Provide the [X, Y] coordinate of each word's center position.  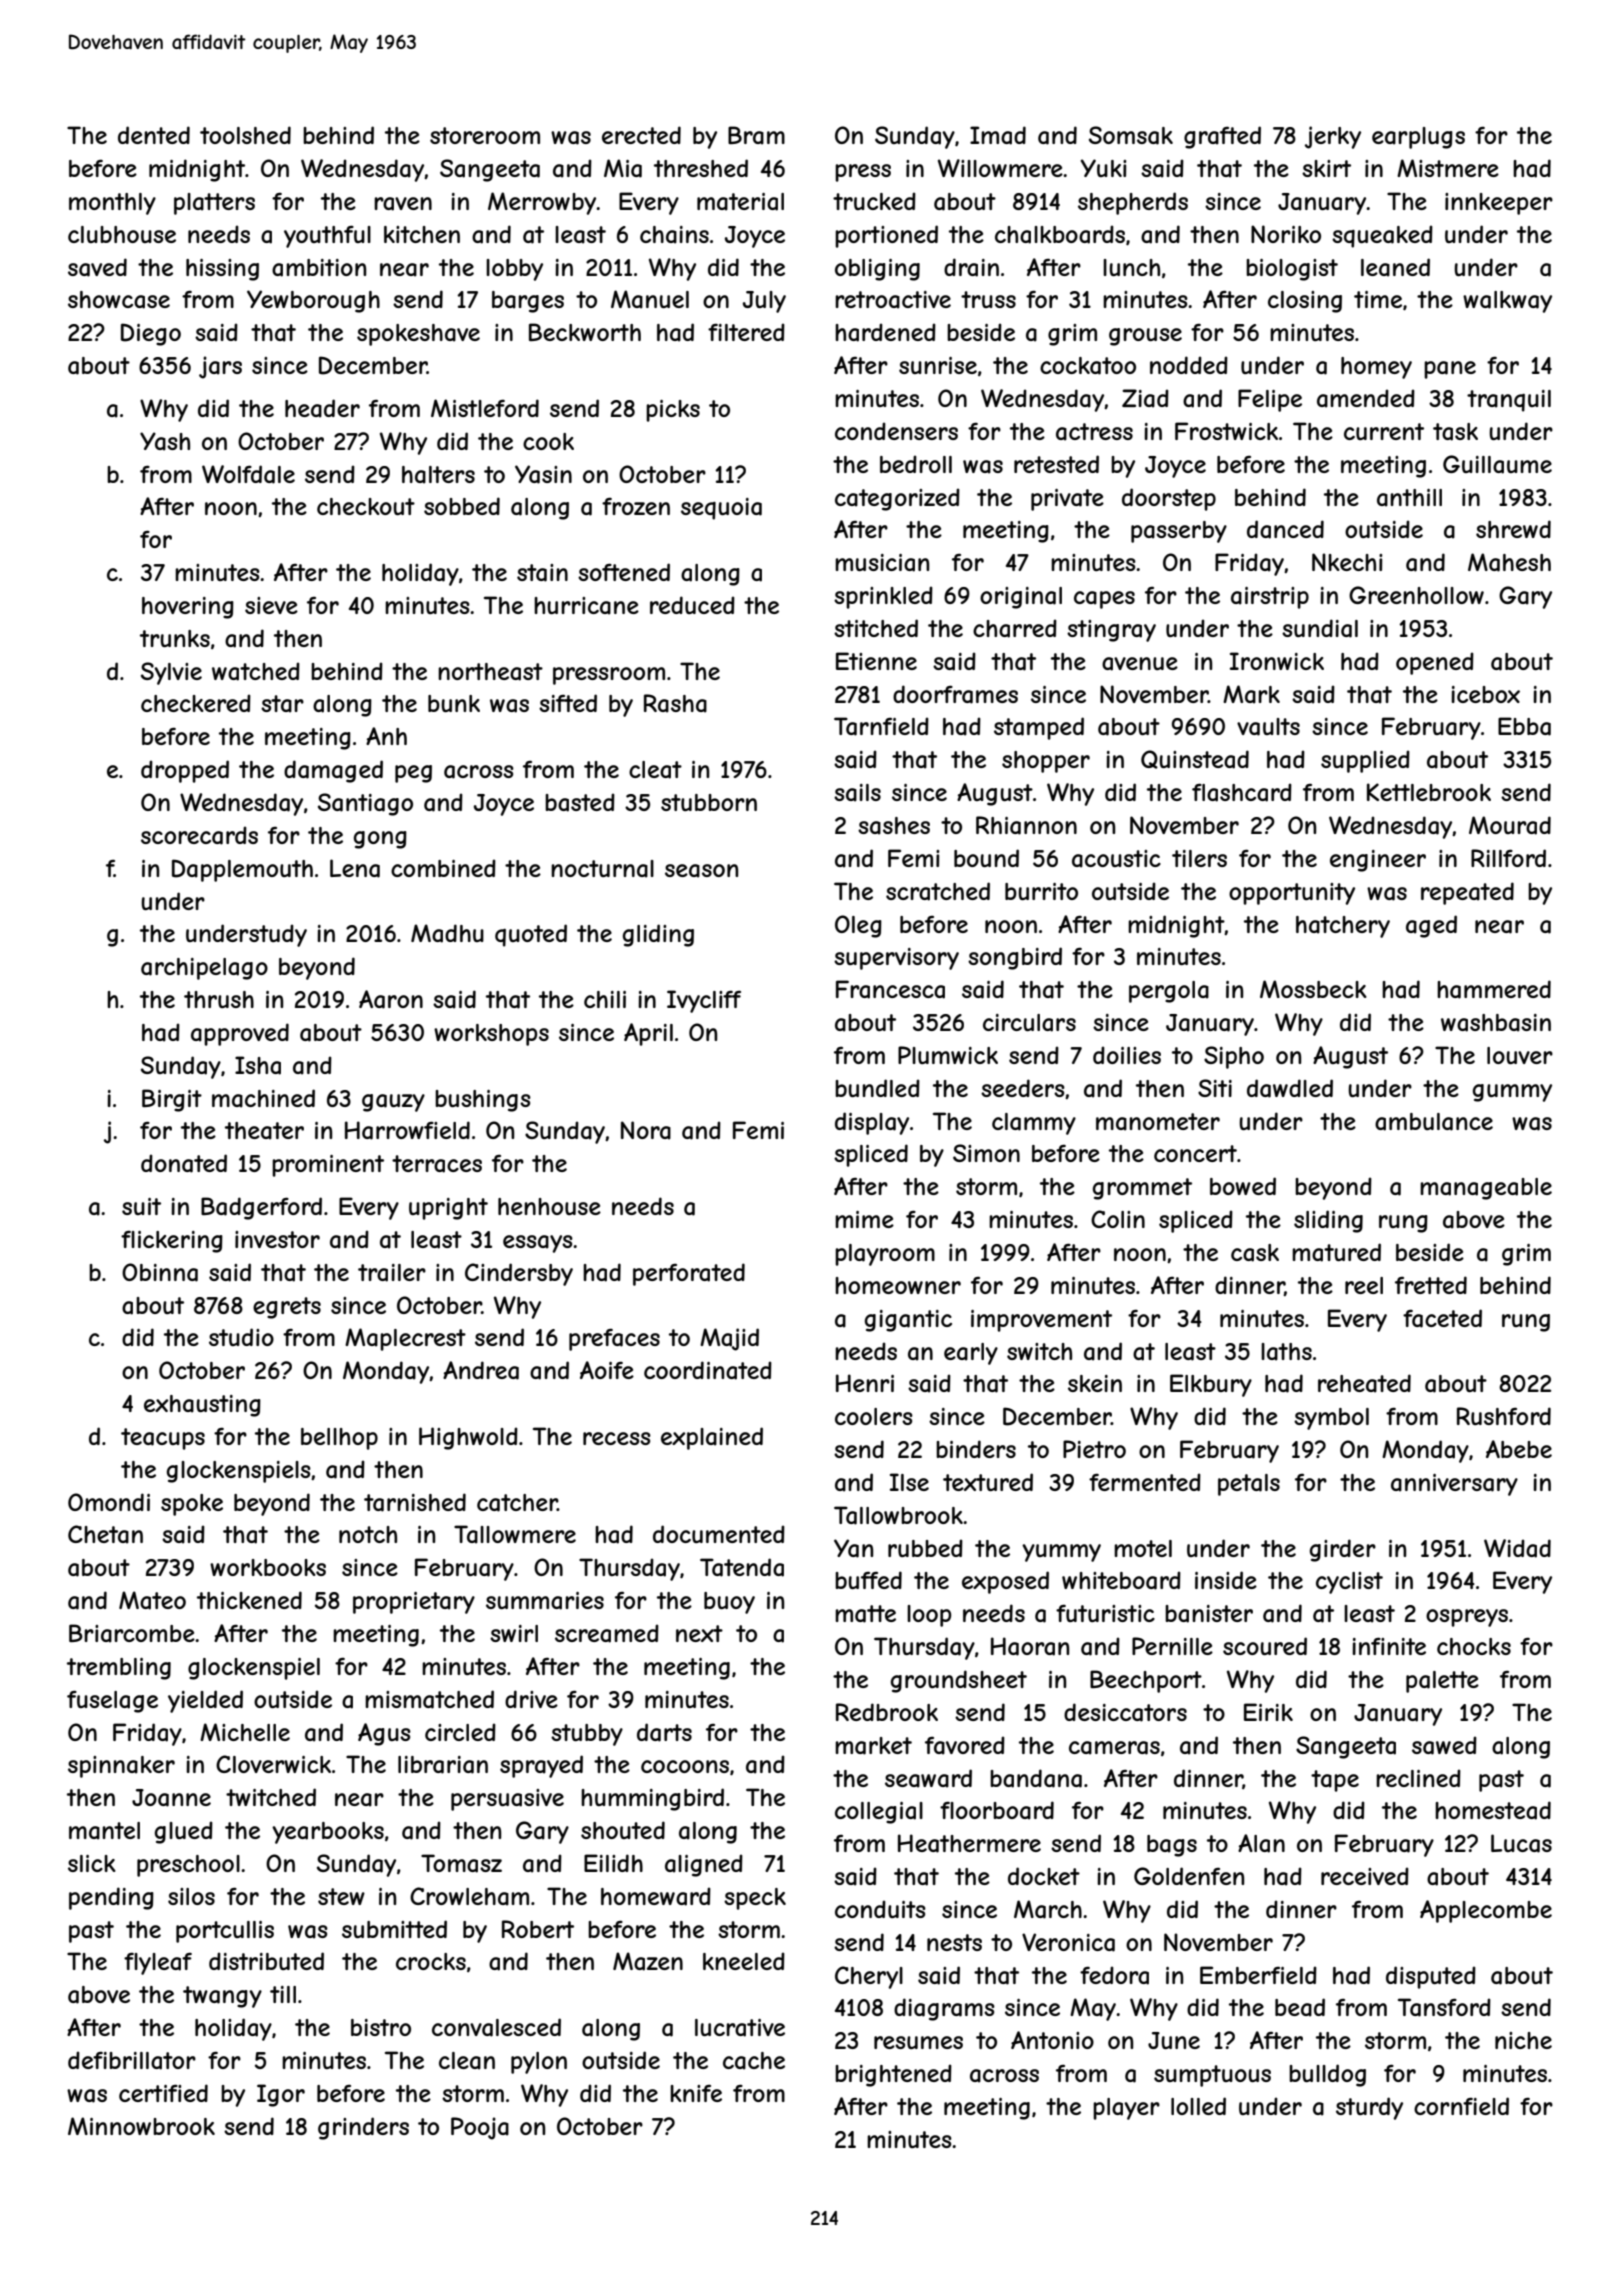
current [1384, 431]
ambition [319, 268]
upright [448, 1209]
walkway [1507, 302]
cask [1255, 1253]
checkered [196, 703]
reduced [692, 605]
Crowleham [469, 1896]
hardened [885, 332]
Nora [646, 1130]
